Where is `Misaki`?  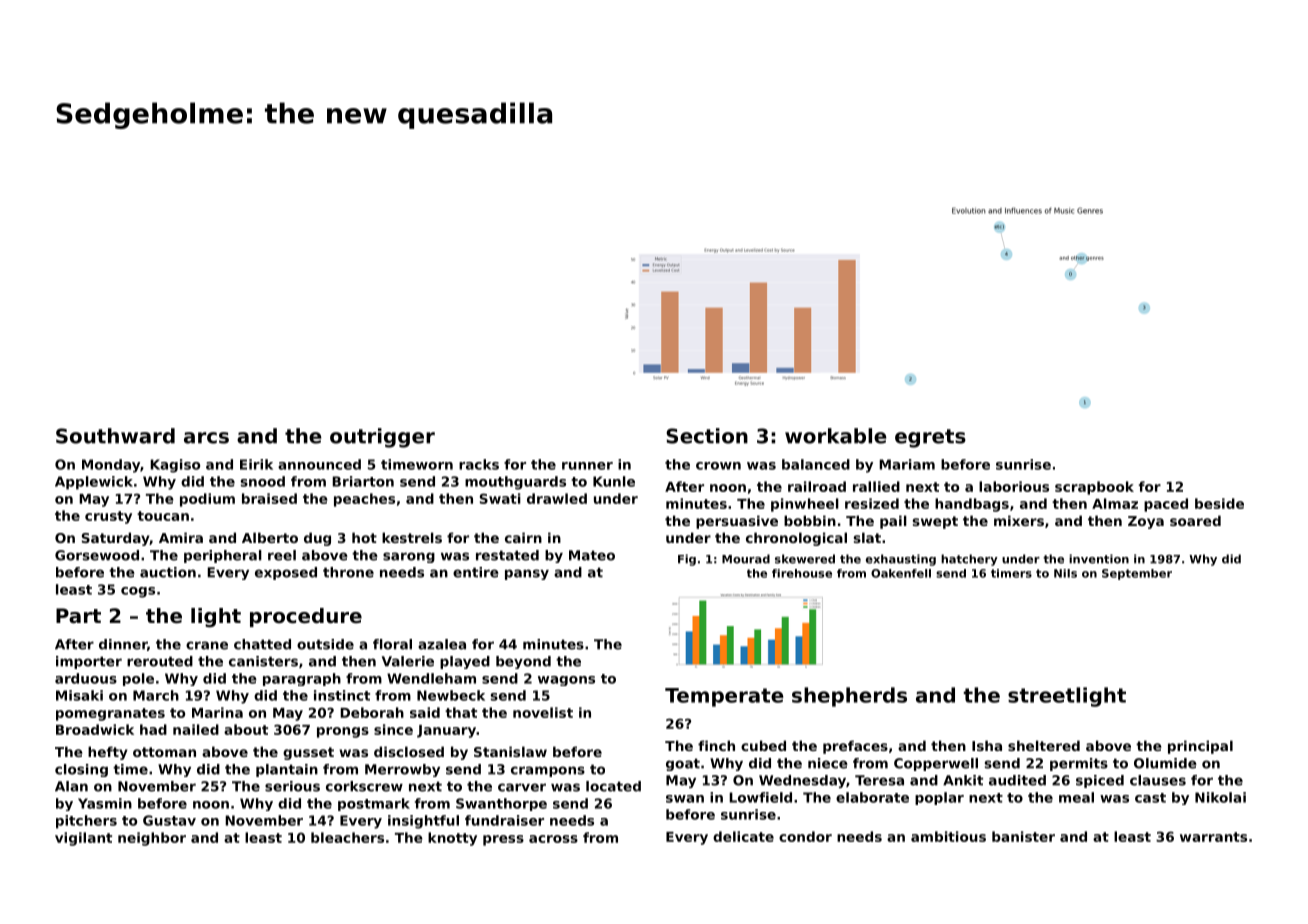
Misaki is located at coordinates (79, 695).
